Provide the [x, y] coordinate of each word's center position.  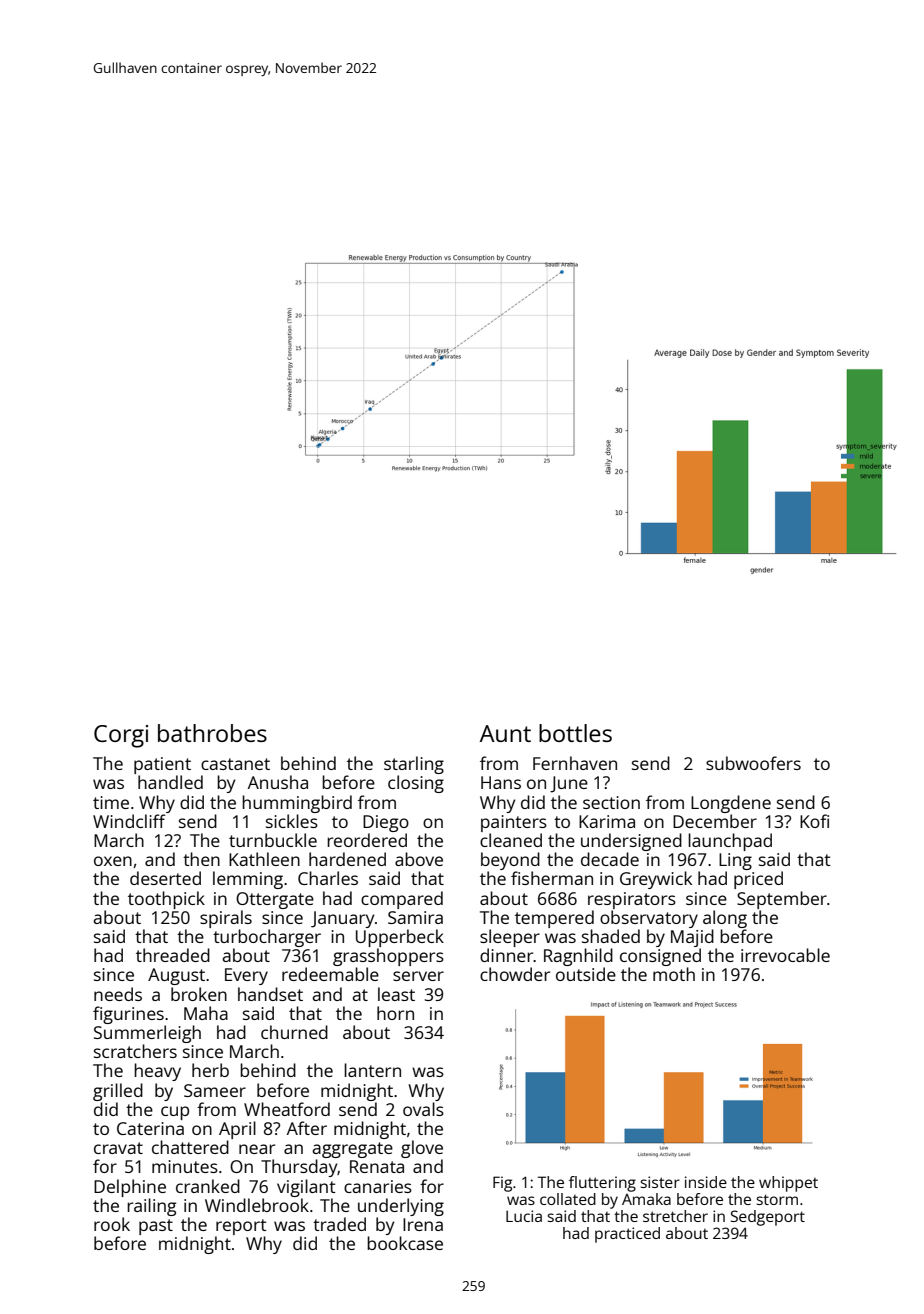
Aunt [505, 733]
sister [660, 1182]
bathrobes [212, 733]
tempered [554, 919]
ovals [423, 1109]
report [241, 1227]
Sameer [215, 1090]
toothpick [166, 900]
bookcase [405, 1243]
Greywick [656, 880]
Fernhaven [575, 763]
